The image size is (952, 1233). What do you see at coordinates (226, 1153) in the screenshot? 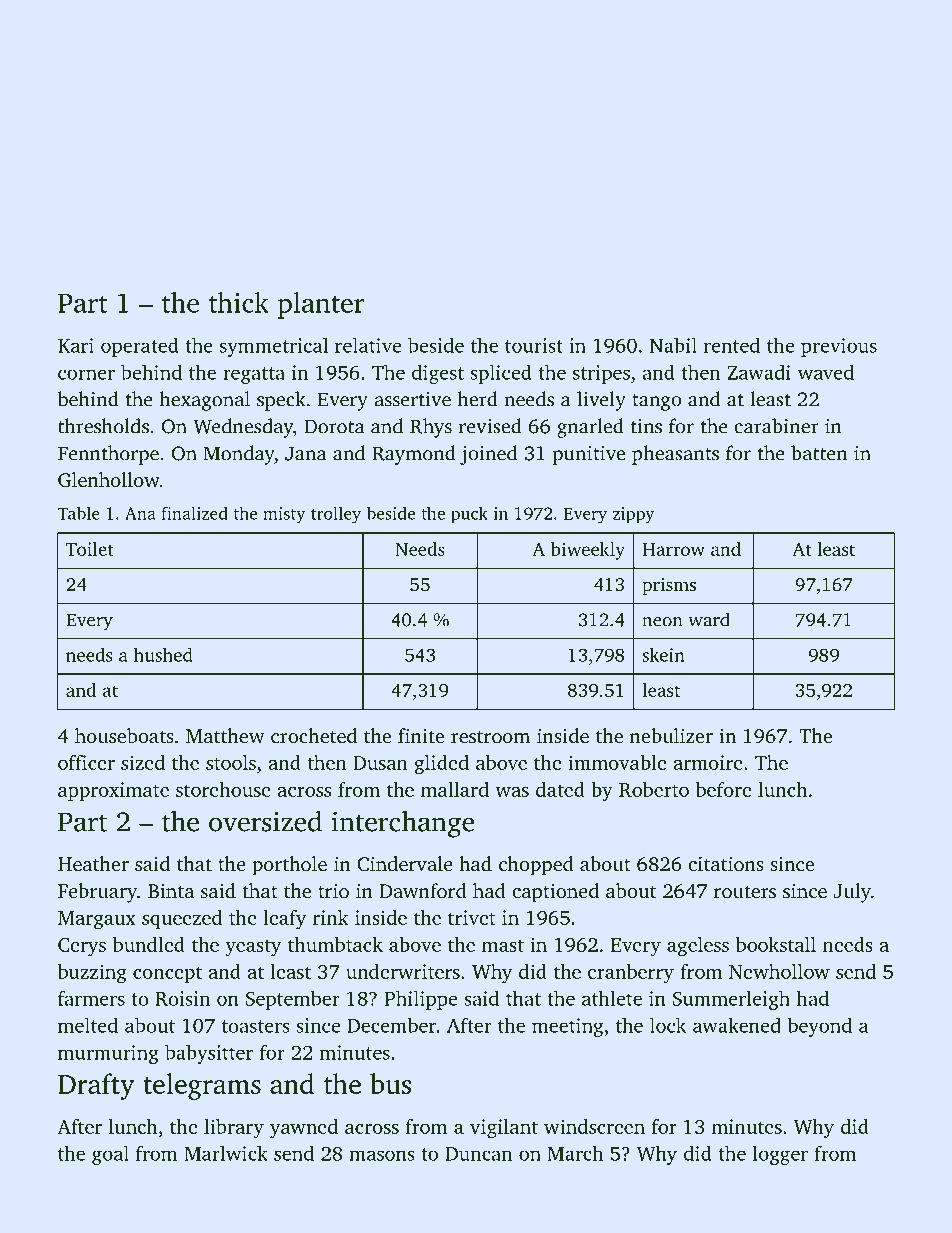
I see `Marlwick` at bounding box center [226, 1153].
